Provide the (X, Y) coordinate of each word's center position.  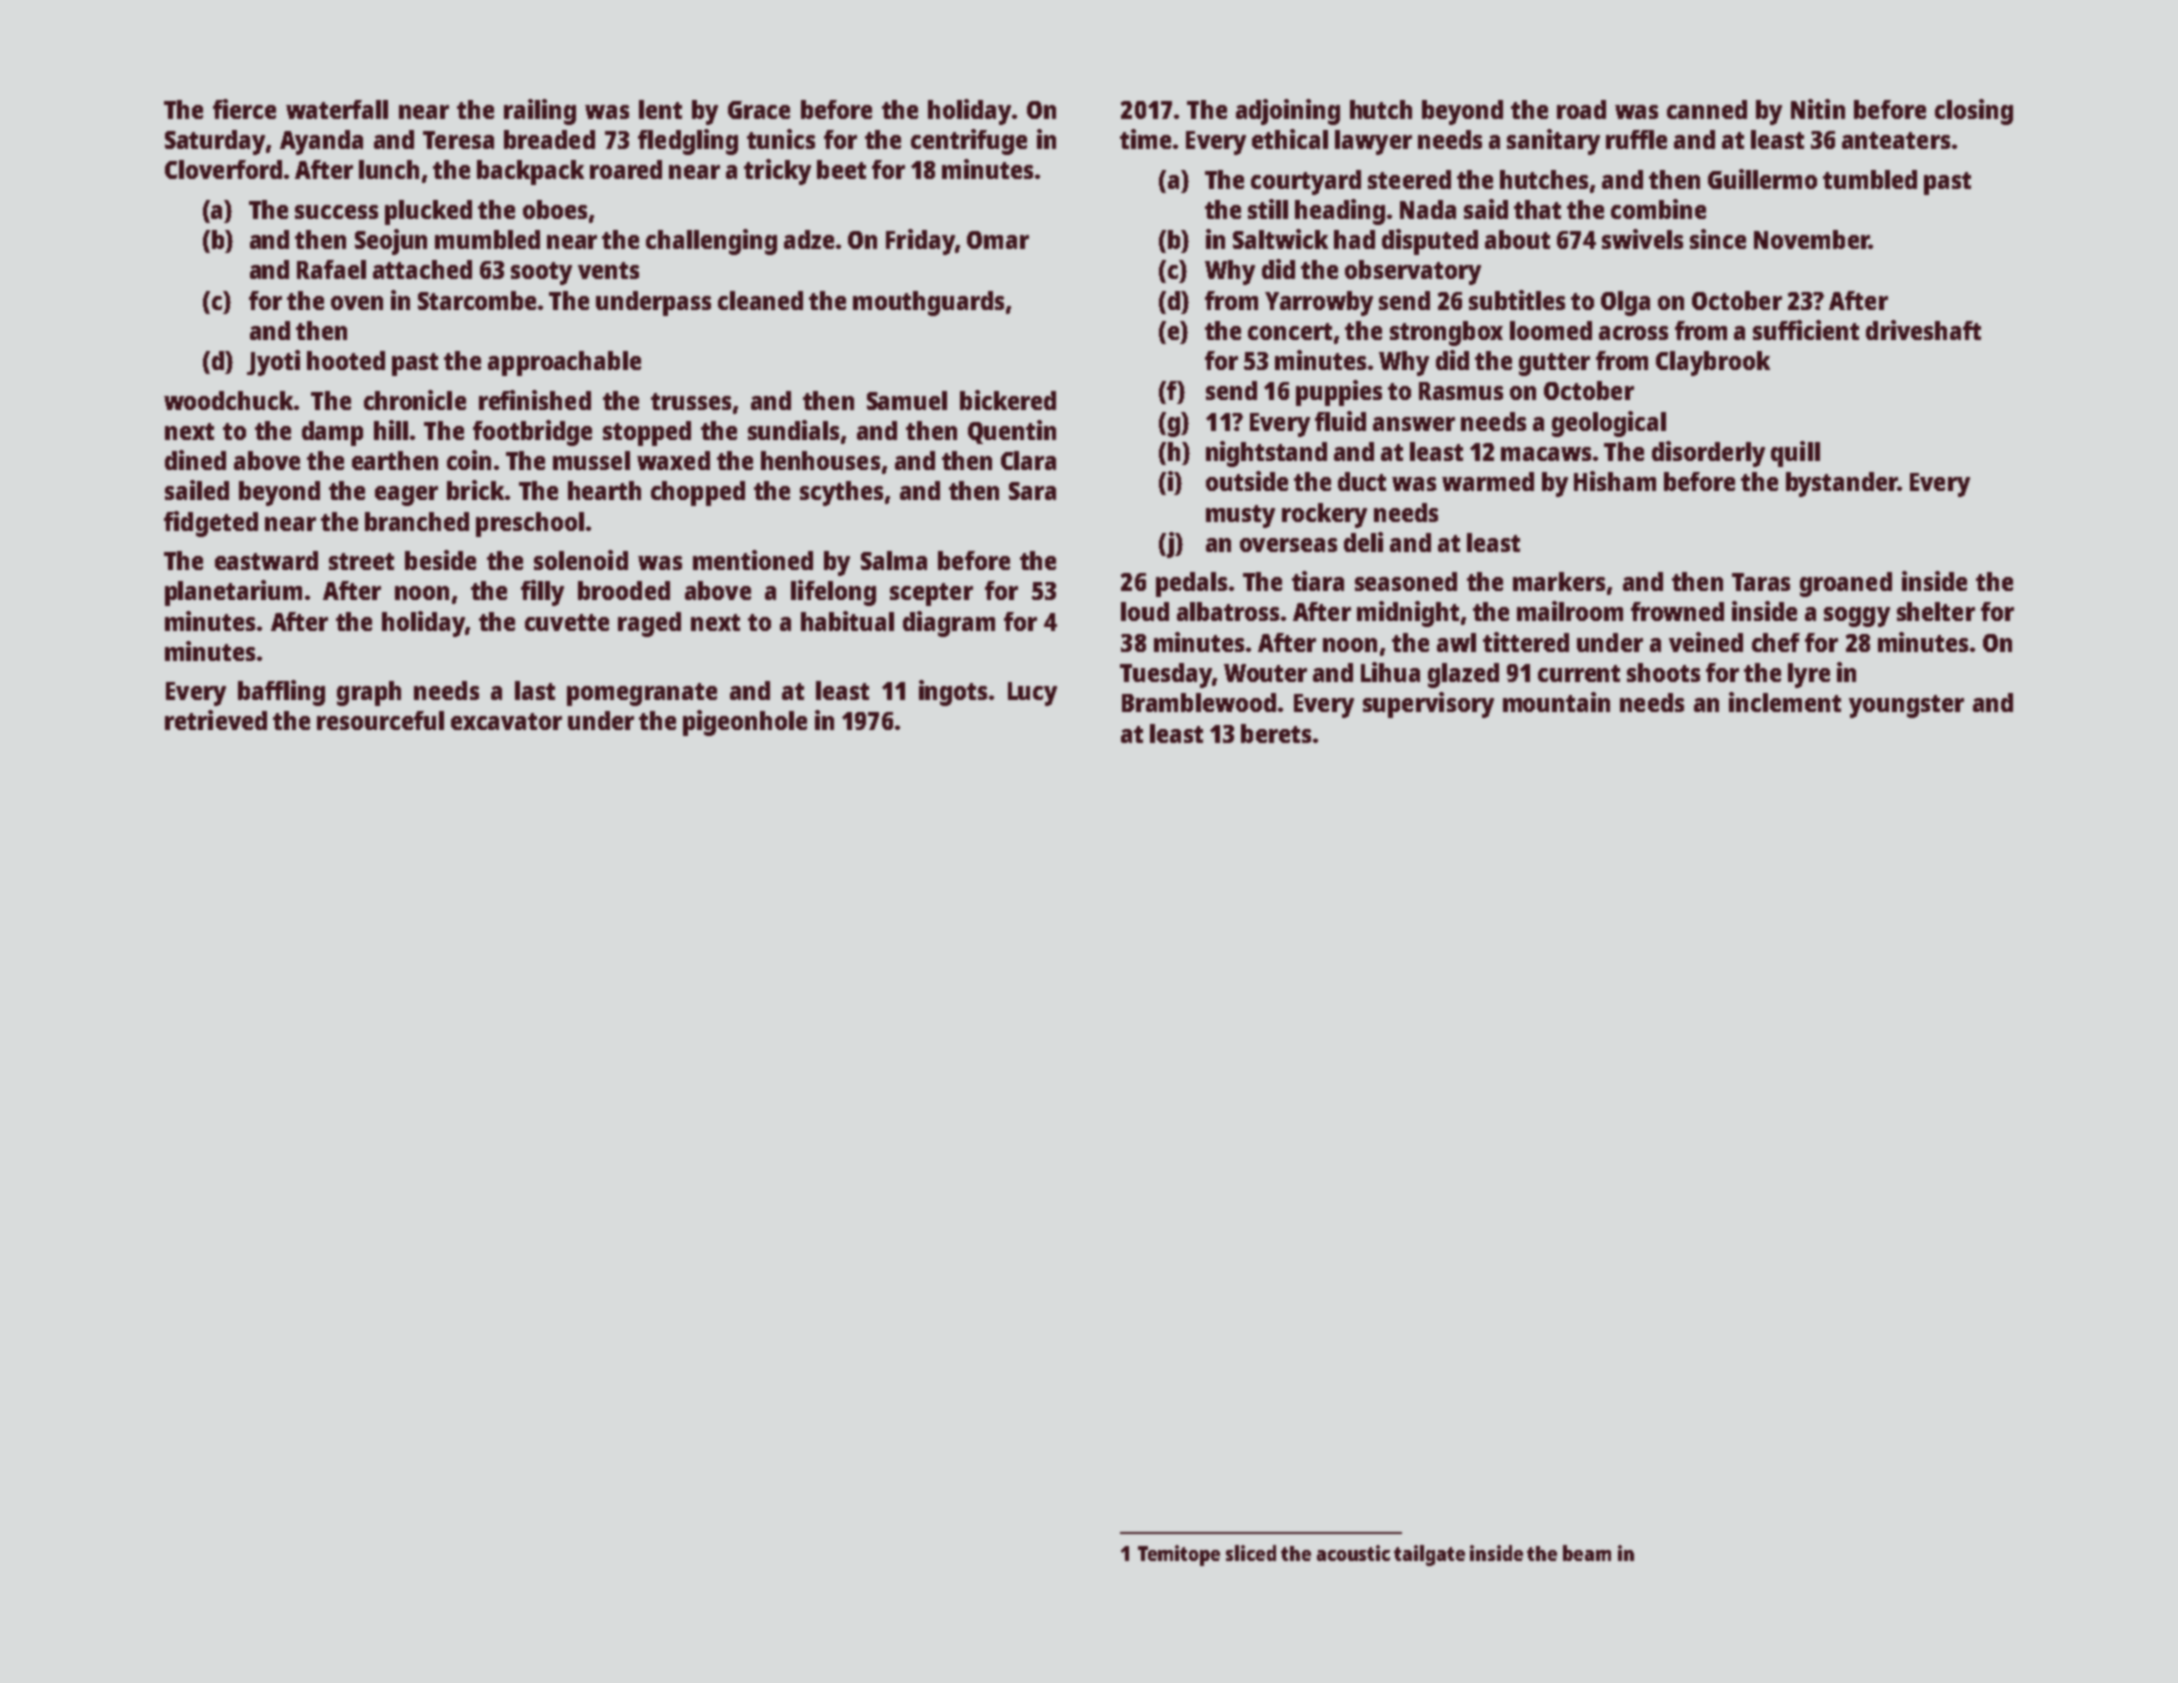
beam (1587, 1553)
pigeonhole (745, 723)
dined (195, 460)
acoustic (1353, 1553)
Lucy (1032, 694)
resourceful (380, 720)
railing (540, 112)
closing (1974, 112)
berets (1276, 733)
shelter (1936, 611)
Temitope (1179, 1555)
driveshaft (1923, 330)
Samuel (907, 400)
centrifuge (969, 142)
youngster (1906, 706)
